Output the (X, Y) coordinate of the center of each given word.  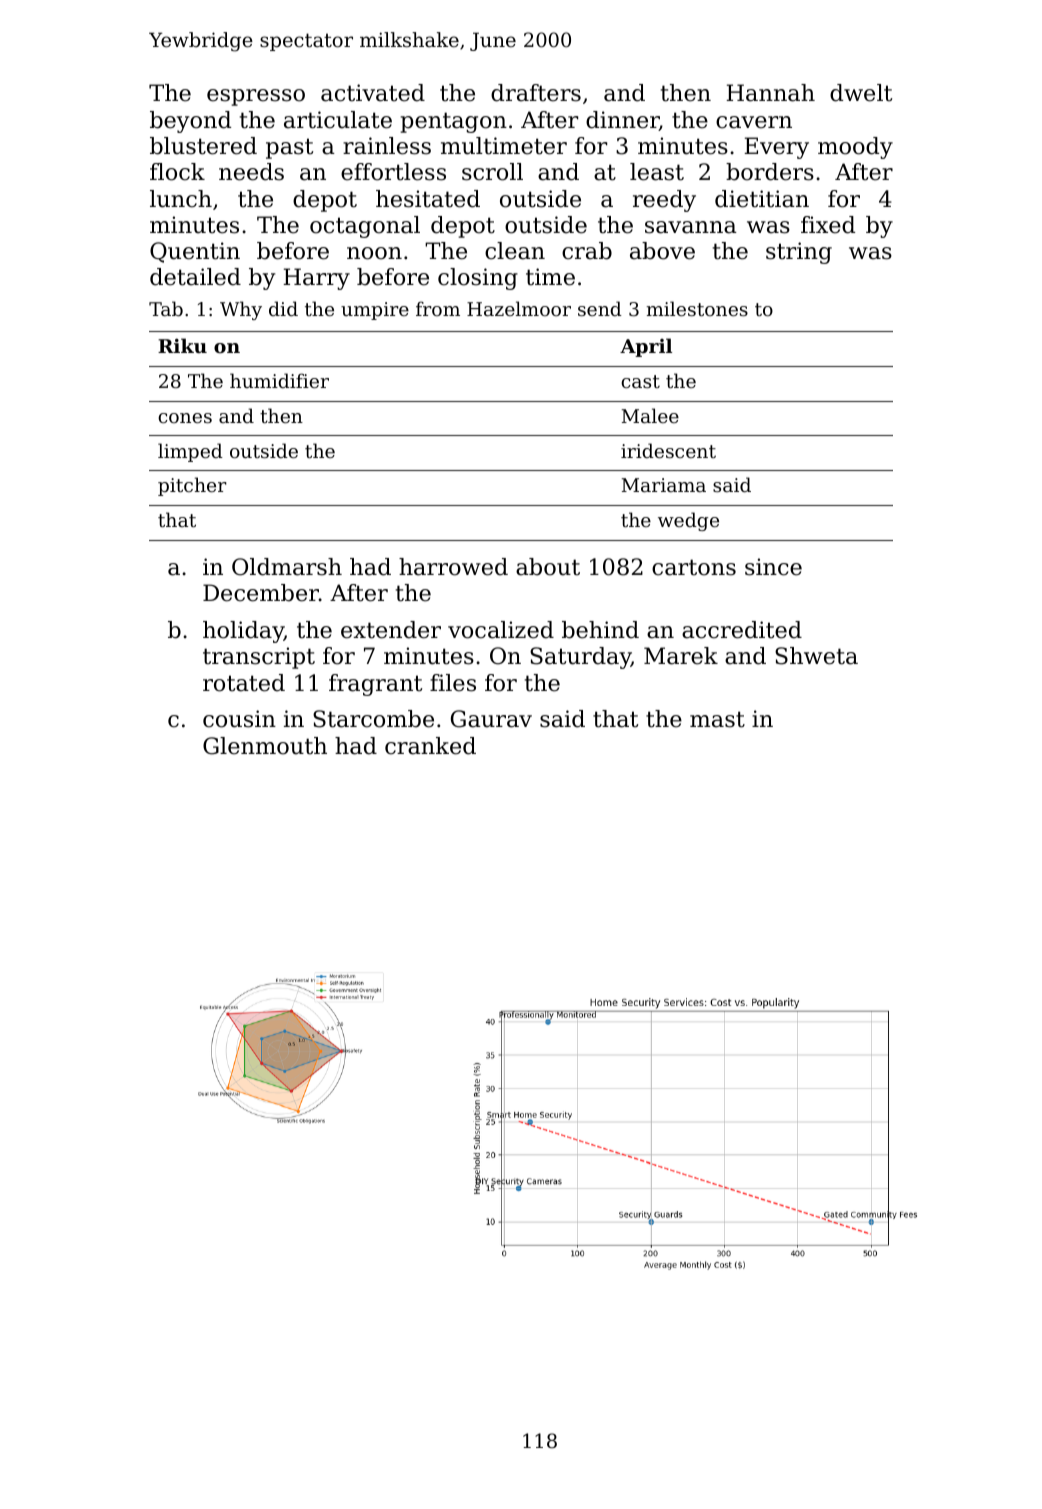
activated (373, 93)
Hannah (770, 93)
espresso (256, 97)
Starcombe (373, 719)
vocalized (501, 630)
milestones (697, 308)
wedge (688, 521)
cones (185, 418)
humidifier (279, 380)
